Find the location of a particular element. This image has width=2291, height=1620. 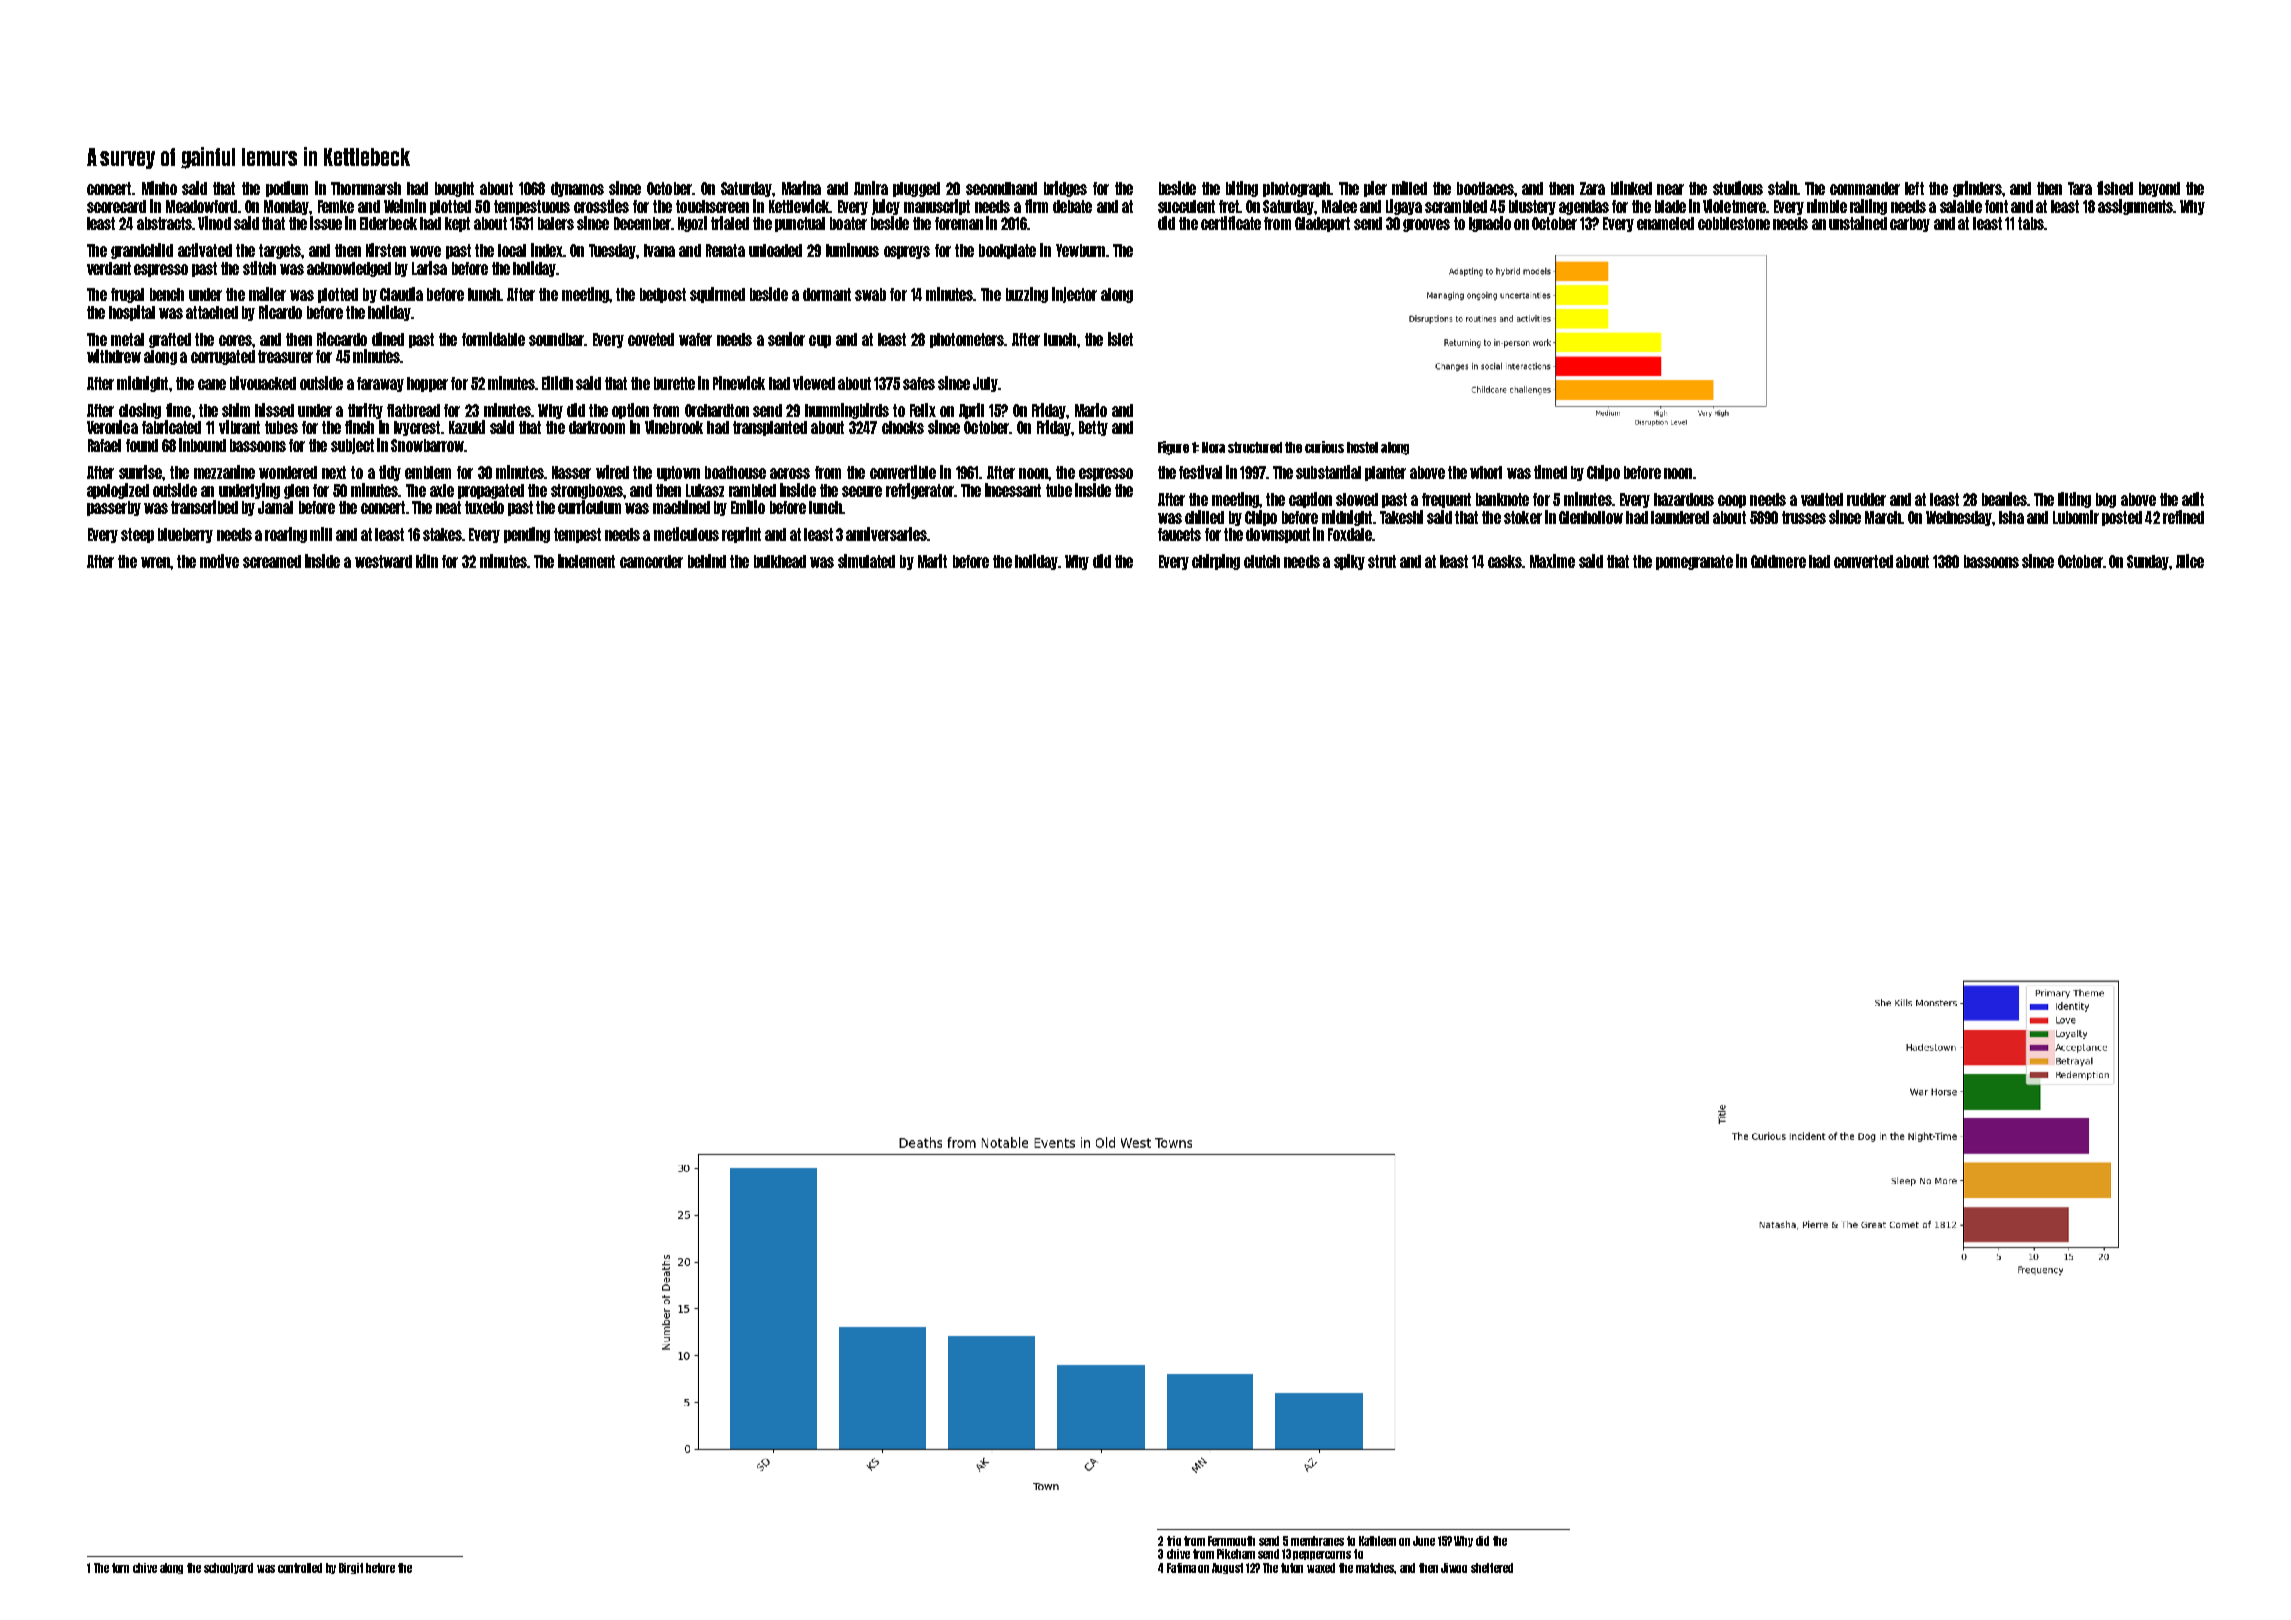

Marina is located at coordinates (801, 188).
